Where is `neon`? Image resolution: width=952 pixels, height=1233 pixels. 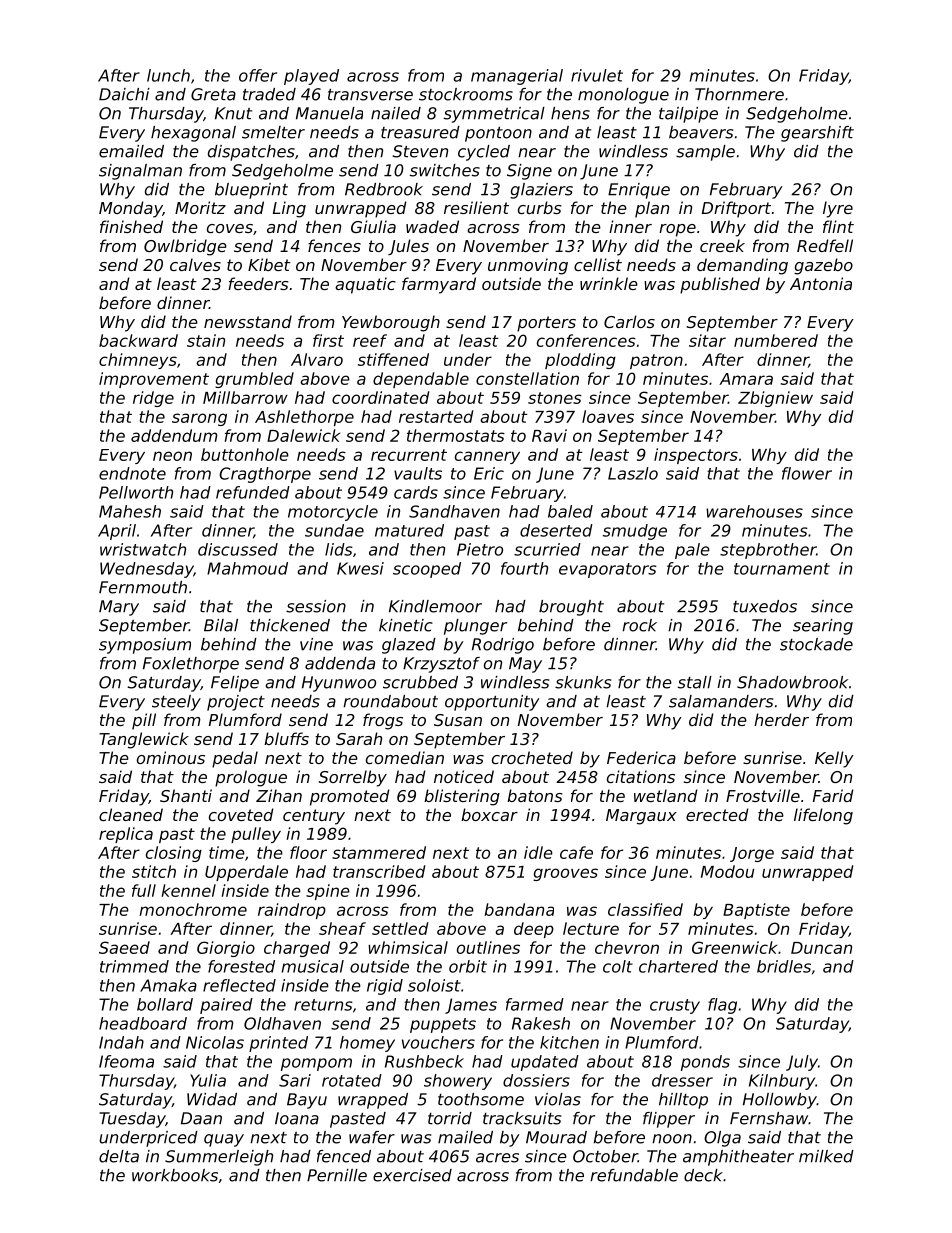 neon is located at coordinates (172, 456).
